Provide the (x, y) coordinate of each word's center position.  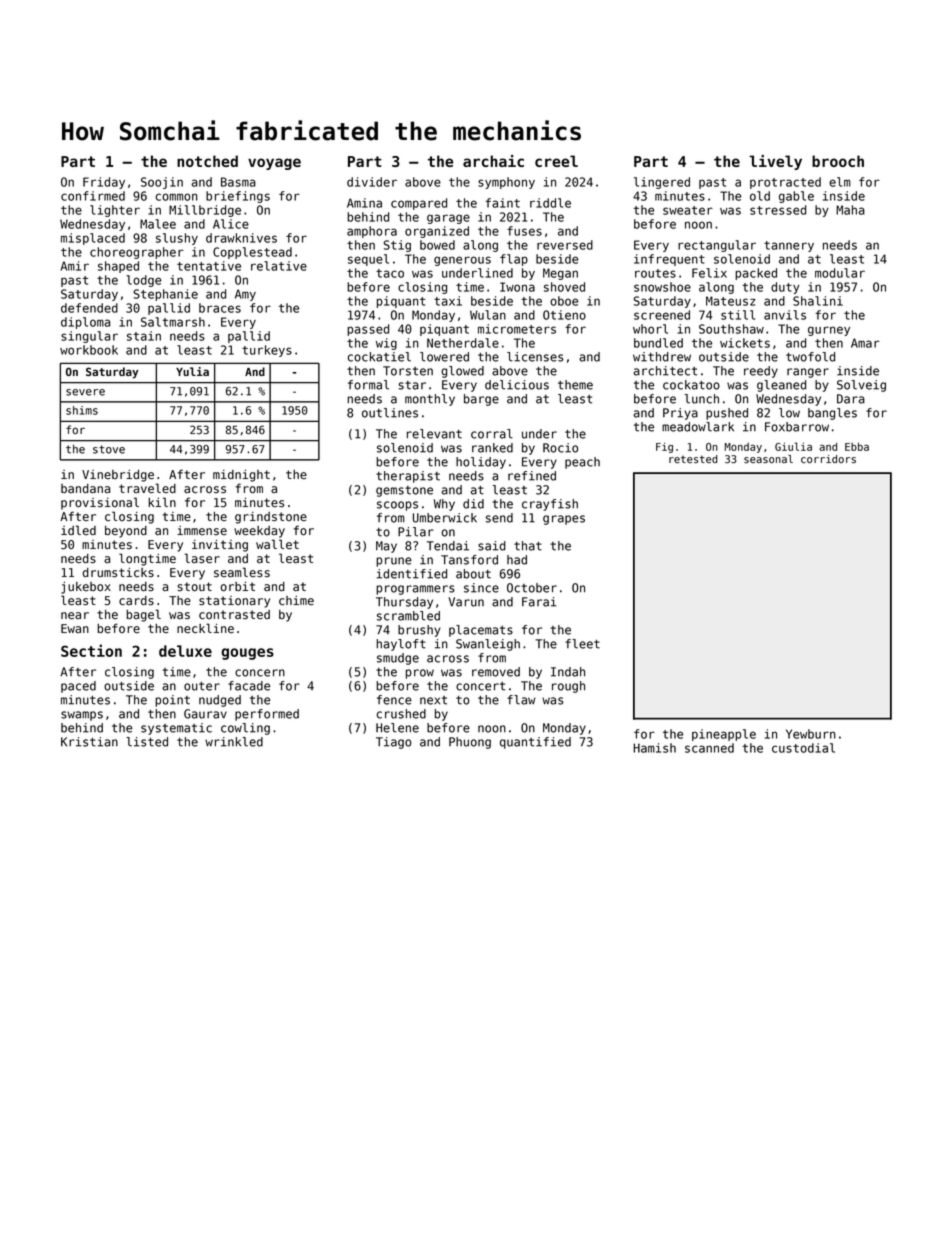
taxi (448, 301)
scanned (709, 748)
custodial (803, 748)
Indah (568, 672)
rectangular (717, 246)
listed (147, 742)
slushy (177, 239)
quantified (535, 743)
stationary (234, 602)
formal (368, 385)
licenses (535, 357)
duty (785, 288)
